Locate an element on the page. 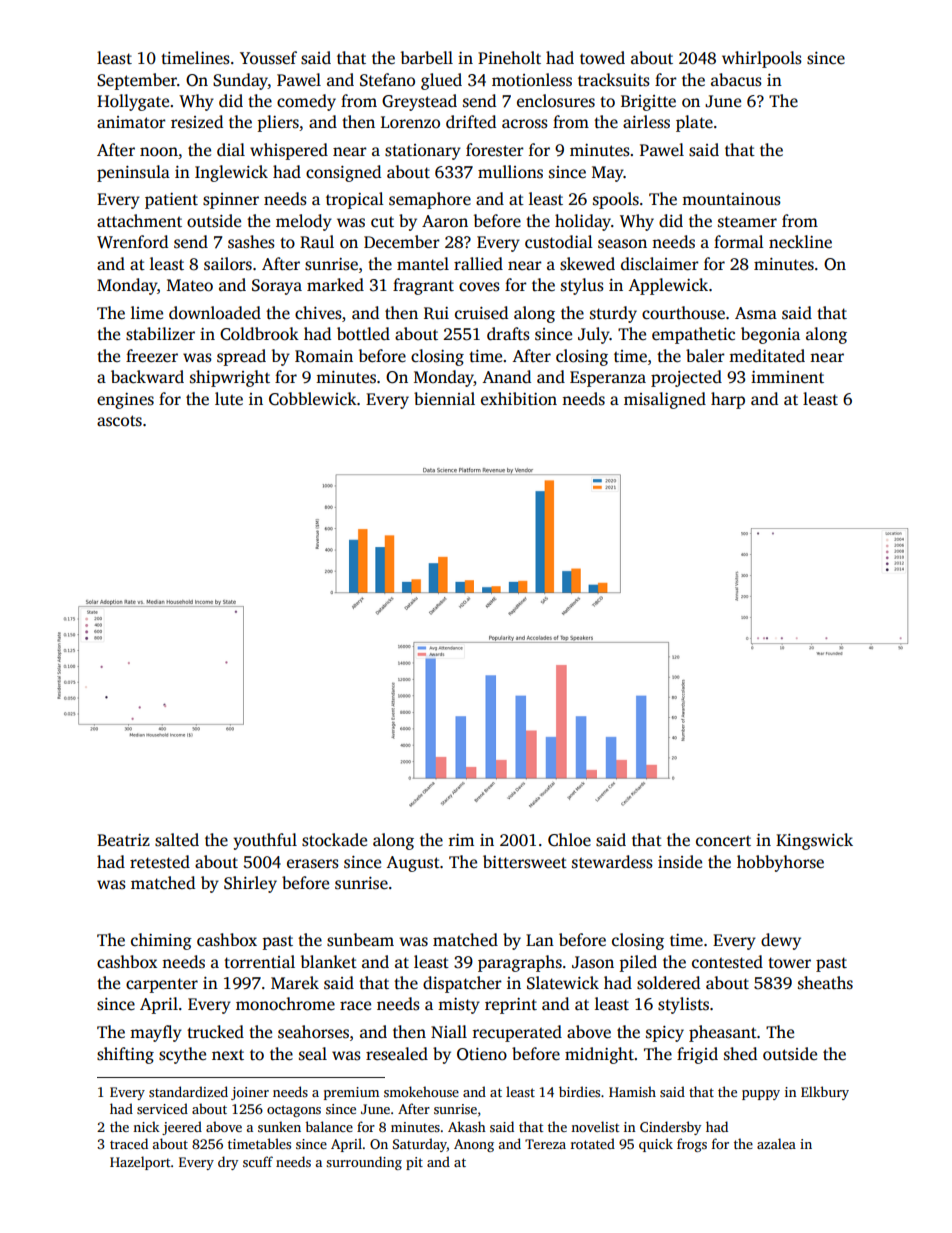 The width and height of the image is (952, 1233). Kingswick is located at coordinates (814, 841).
